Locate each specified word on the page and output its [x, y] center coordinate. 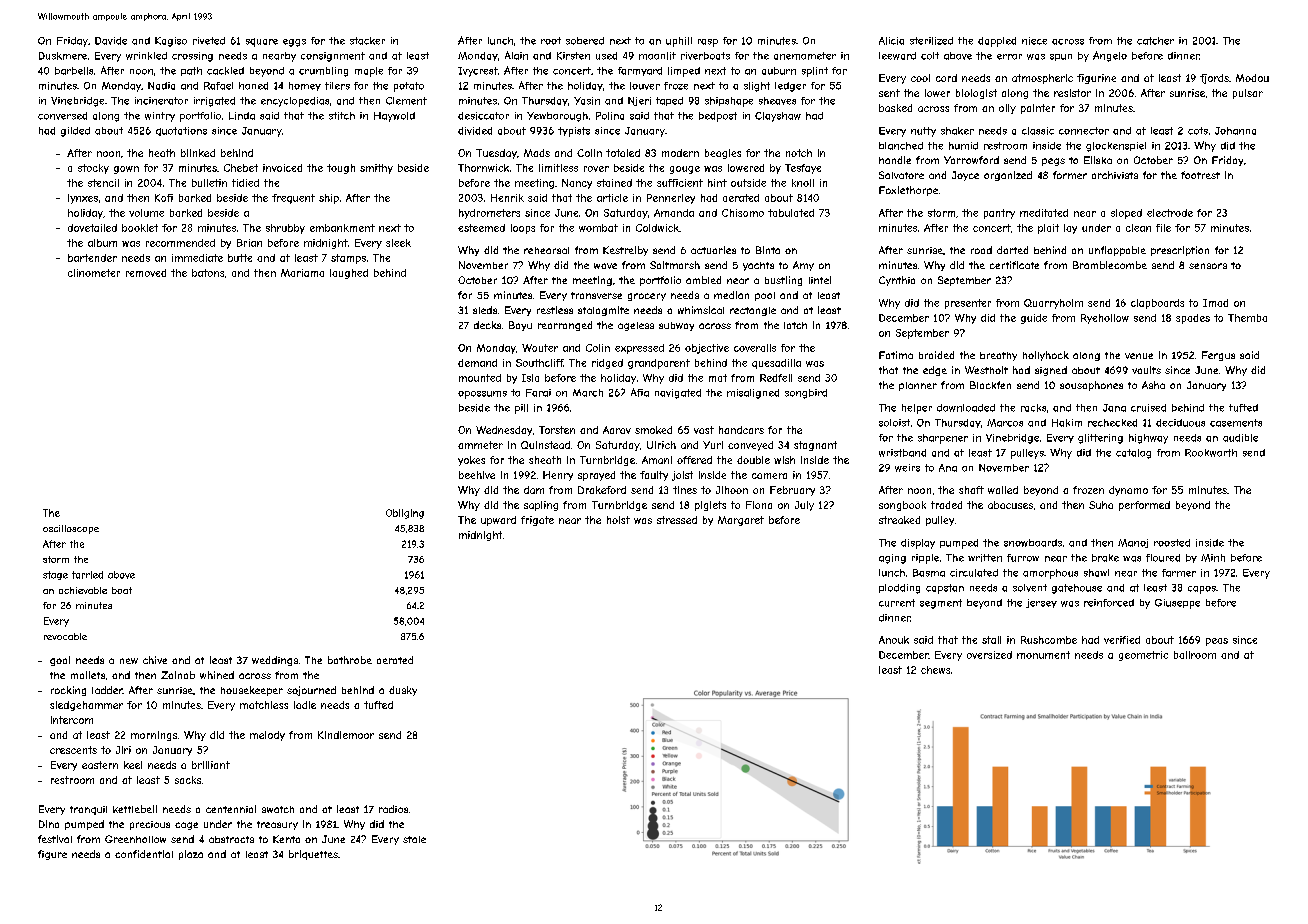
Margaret [741, 521]
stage [55, 575]
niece [1034, 41]
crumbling [323, 72]
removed [146, 273]
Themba [1247, 318]
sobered [585, 41]
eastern [100, 765]
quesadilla [776, 364]
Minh [1213, 558]
